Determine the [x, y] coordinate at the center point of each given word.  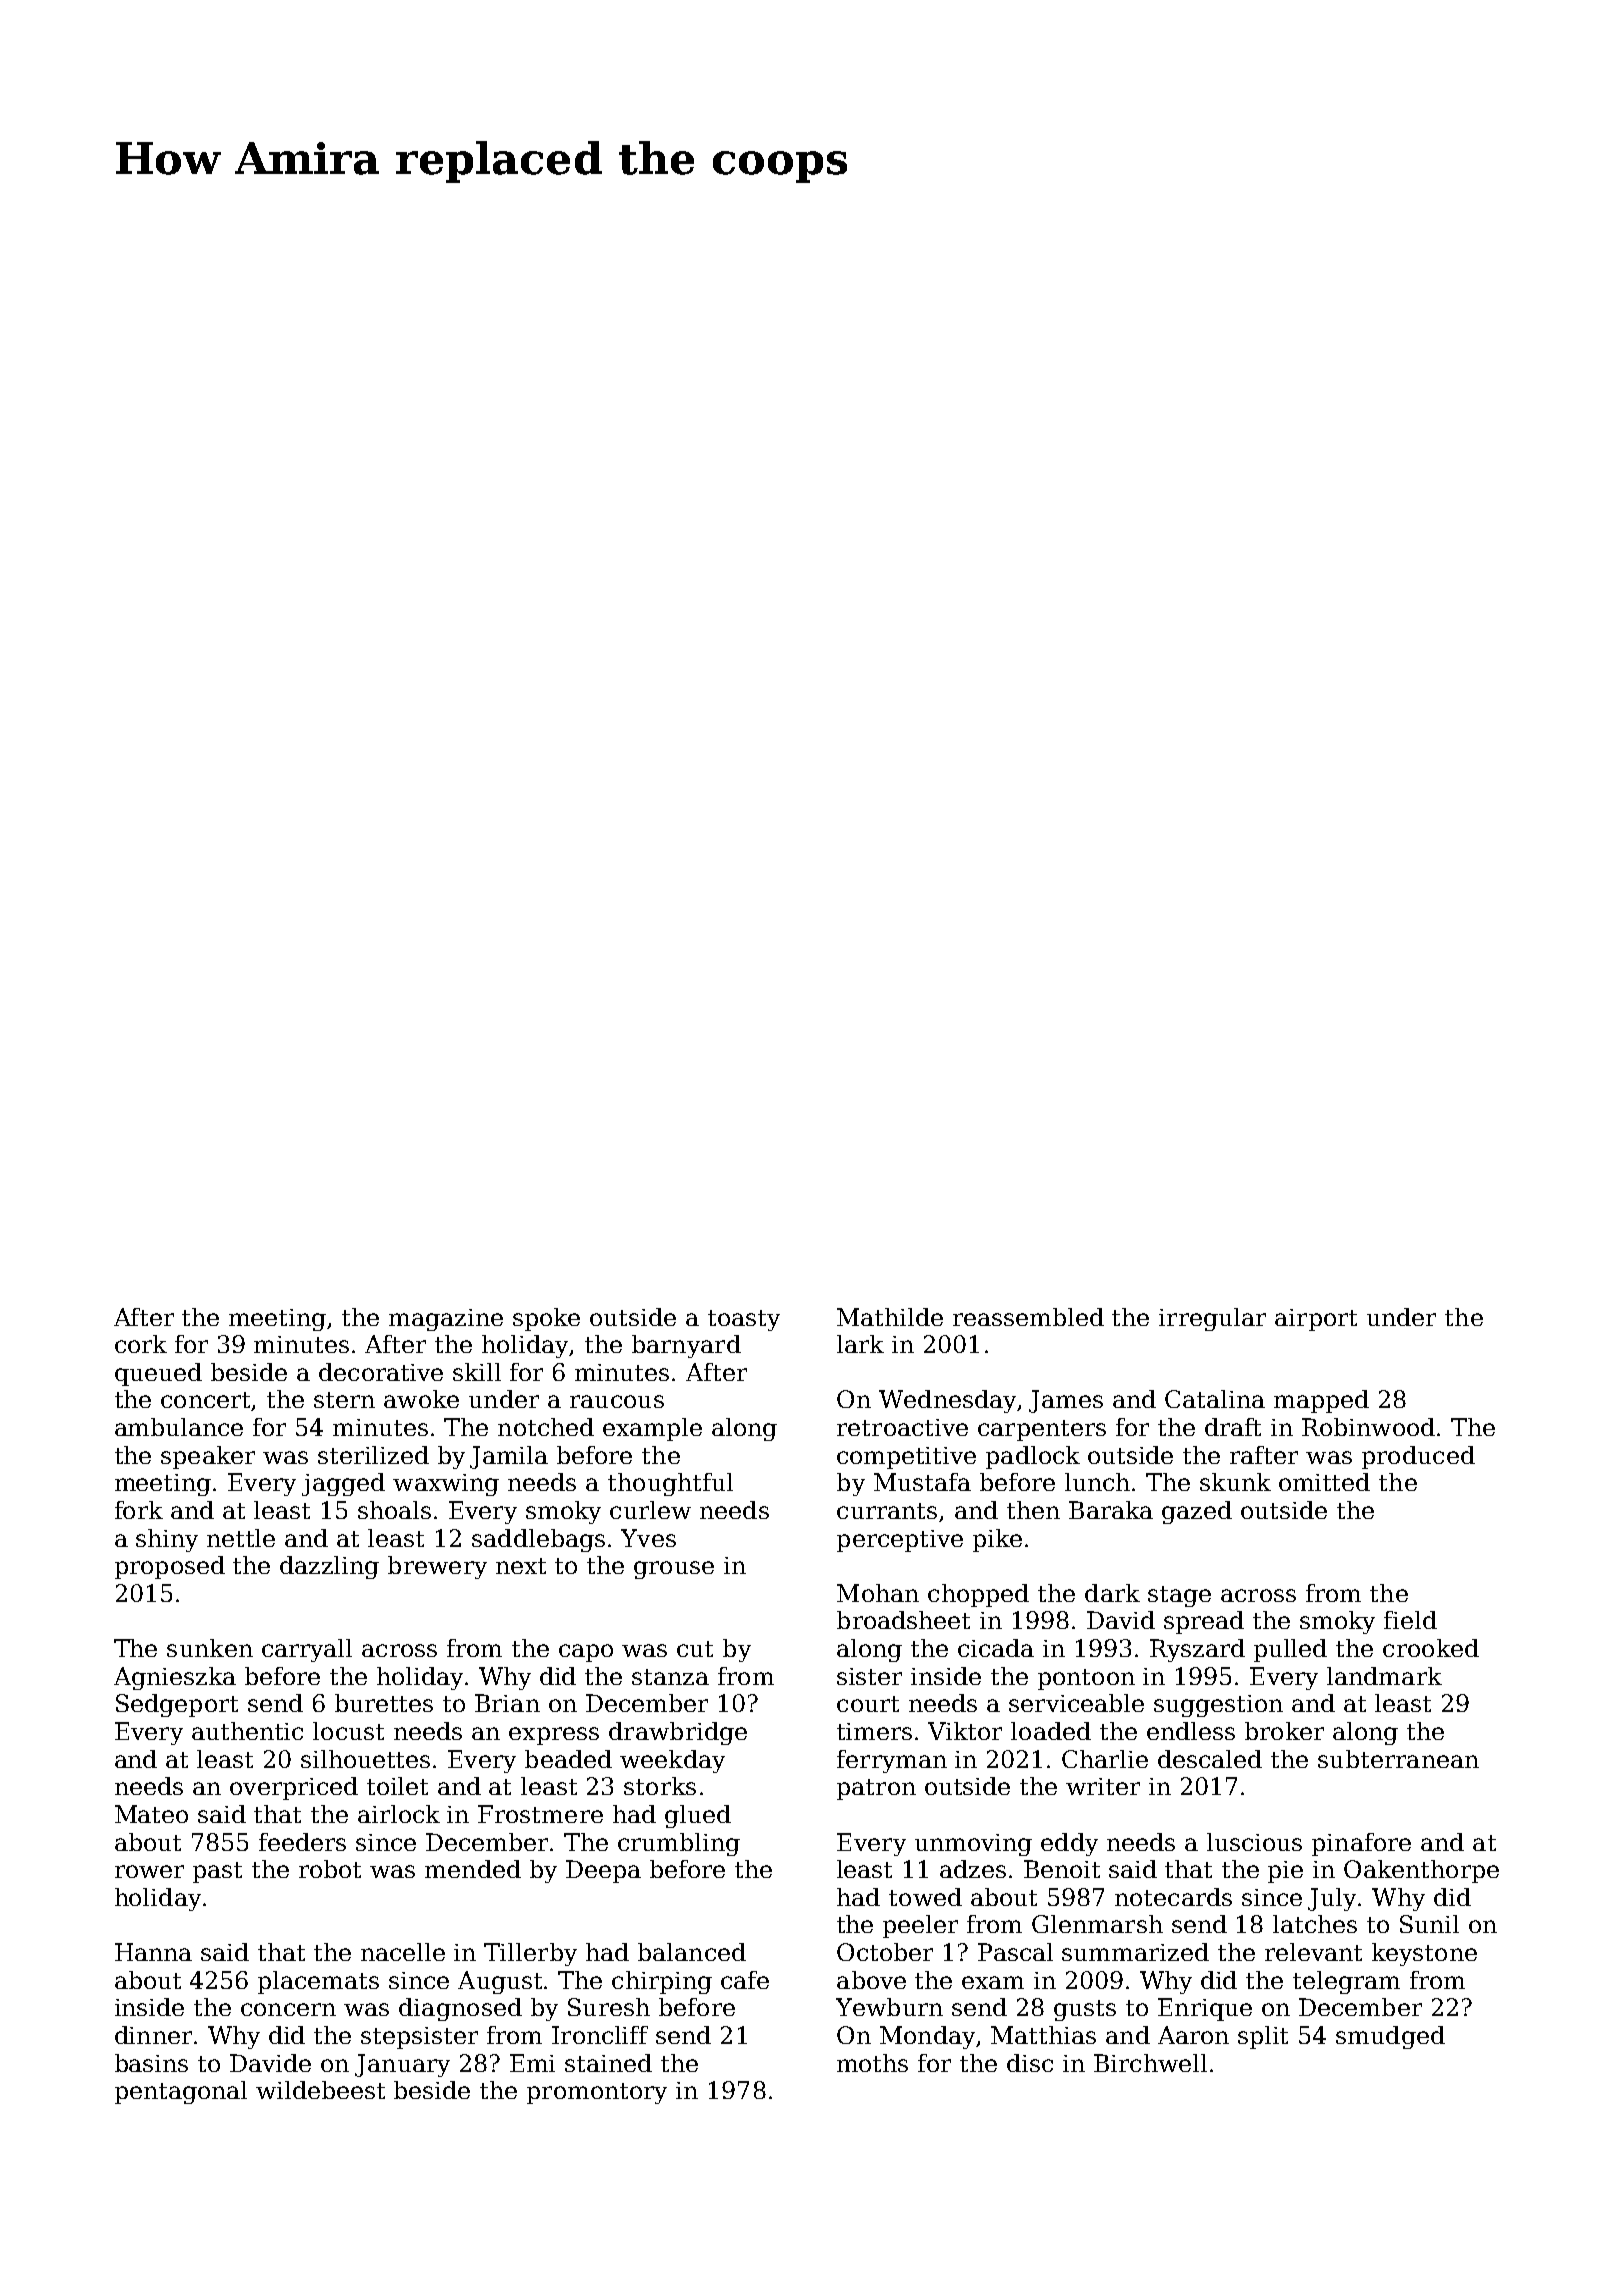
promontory [597, 2093]
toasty [744, 1320]
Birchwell [1150, 2063]
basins [151, 2063]
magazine [446, 1320]
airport [1316, 1320]
